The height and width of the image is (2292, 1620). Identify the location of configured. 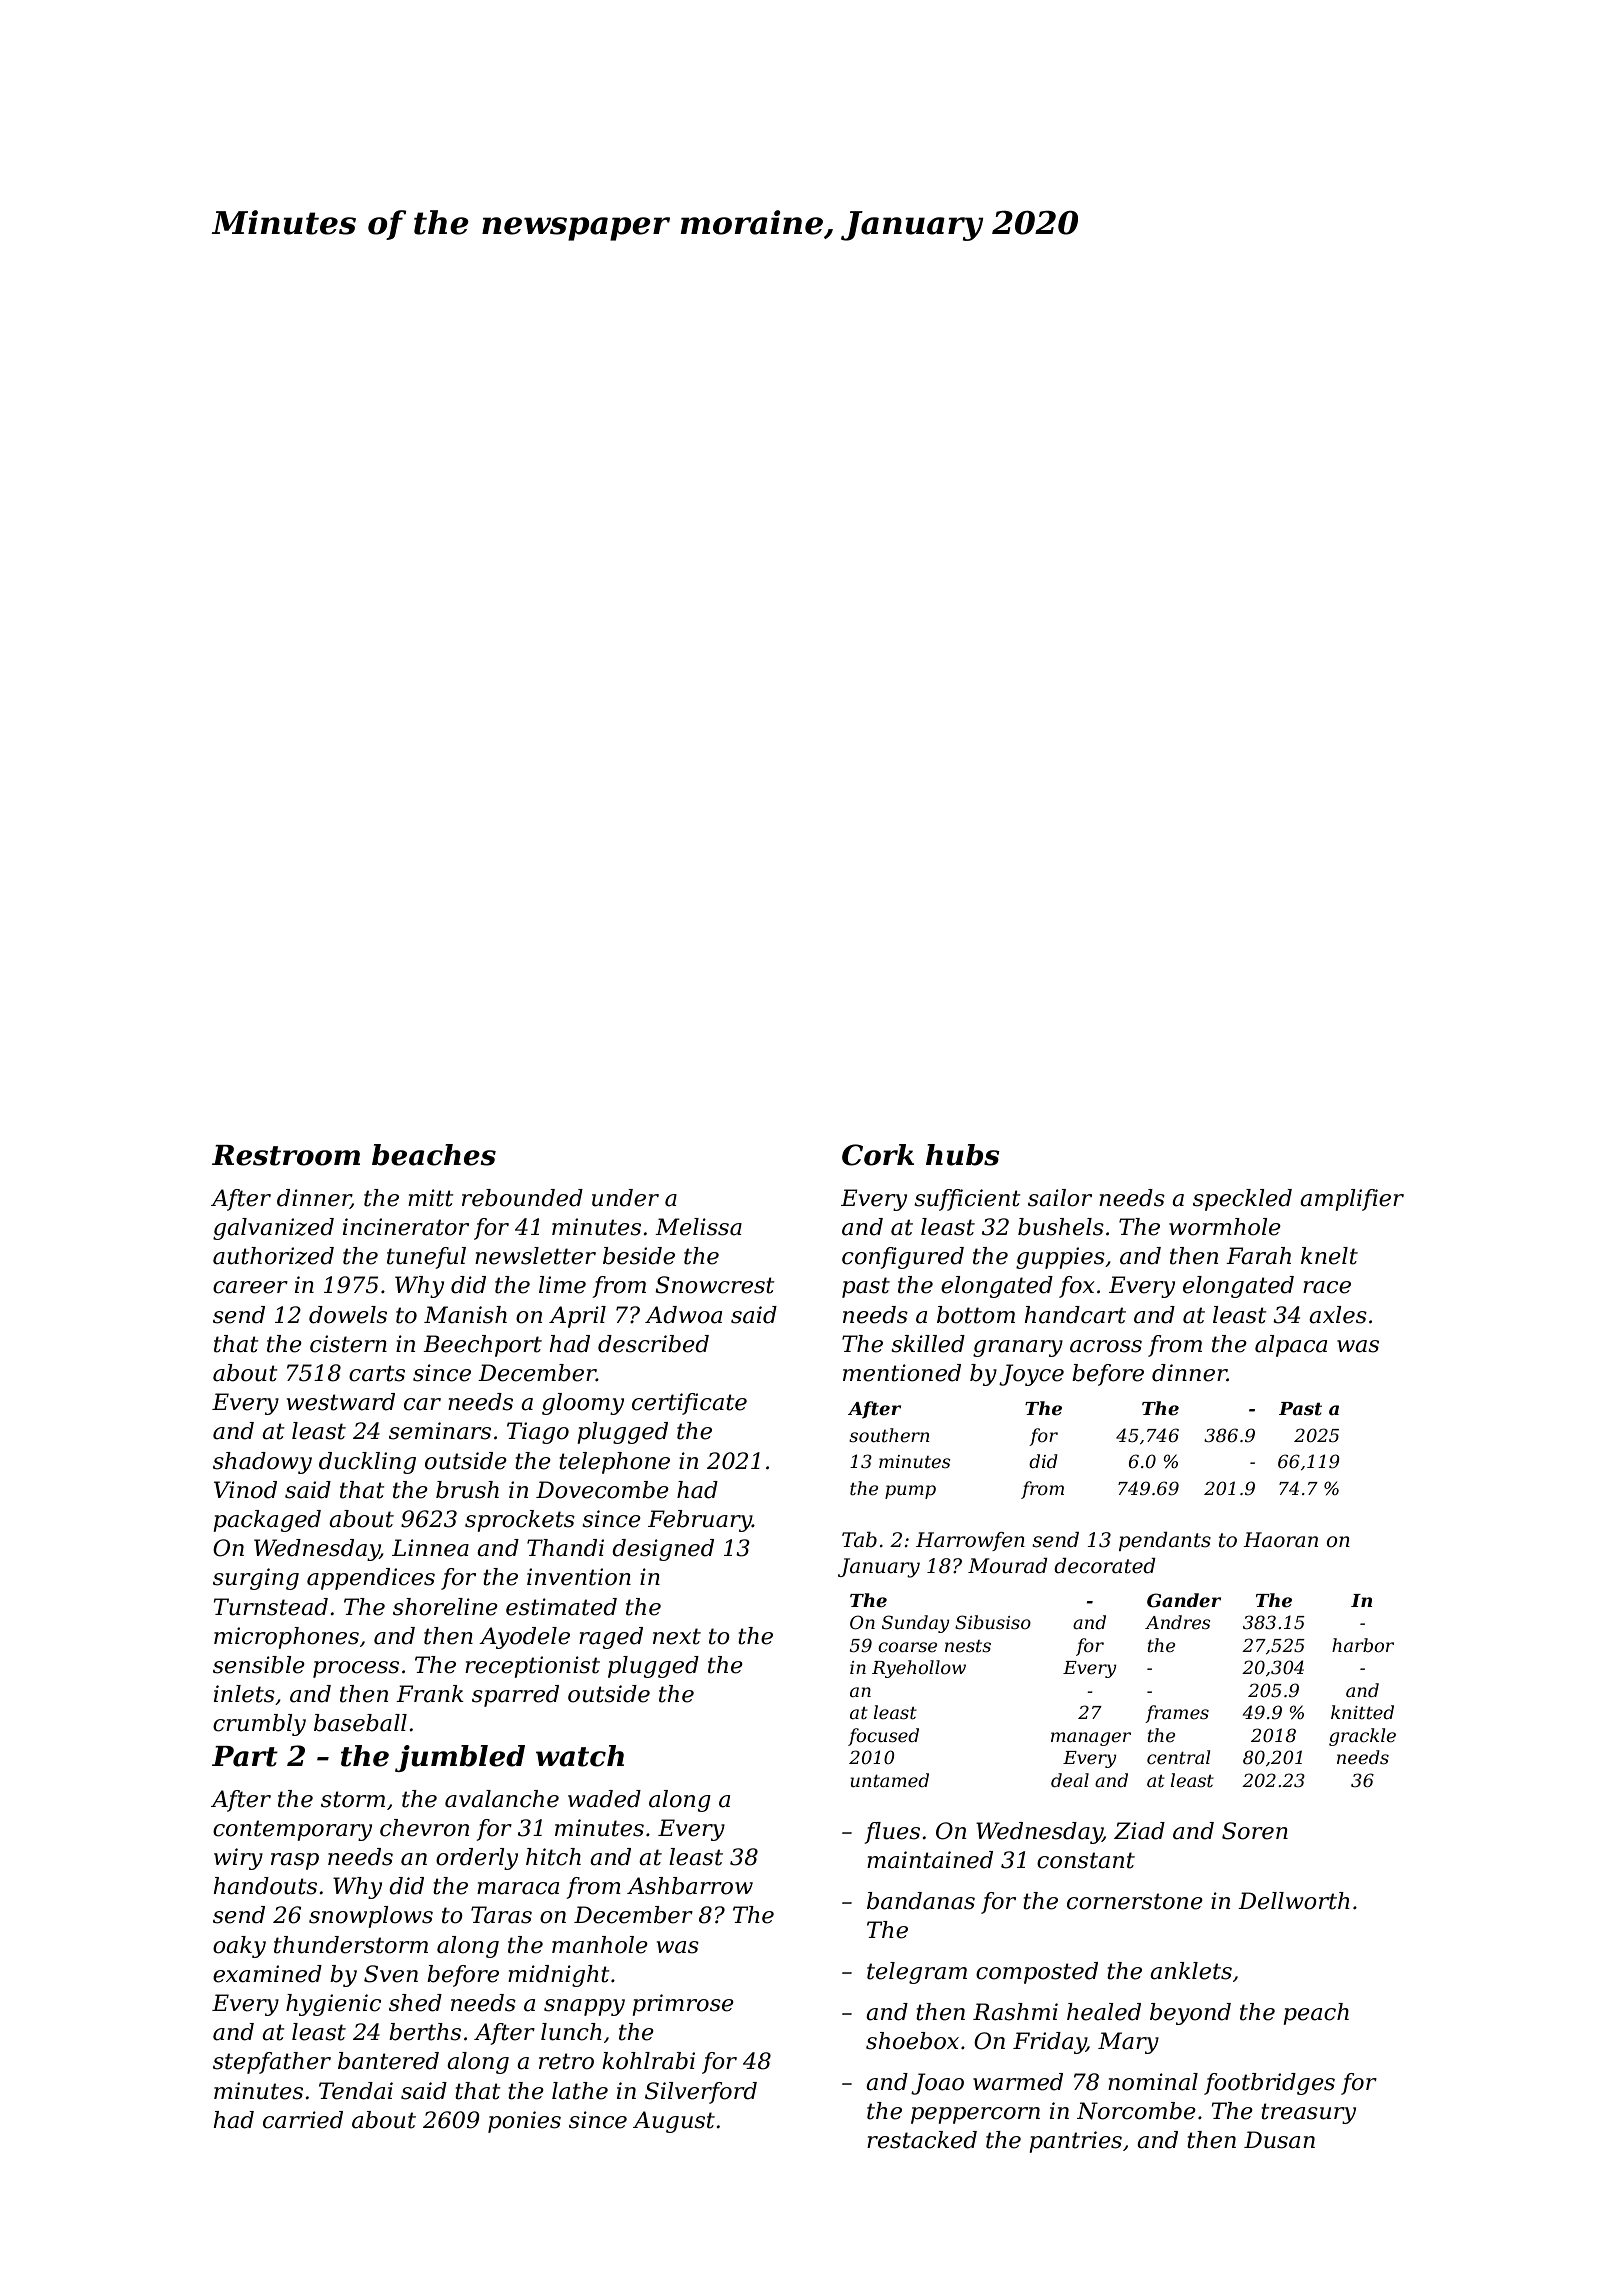
(903, 1258).
